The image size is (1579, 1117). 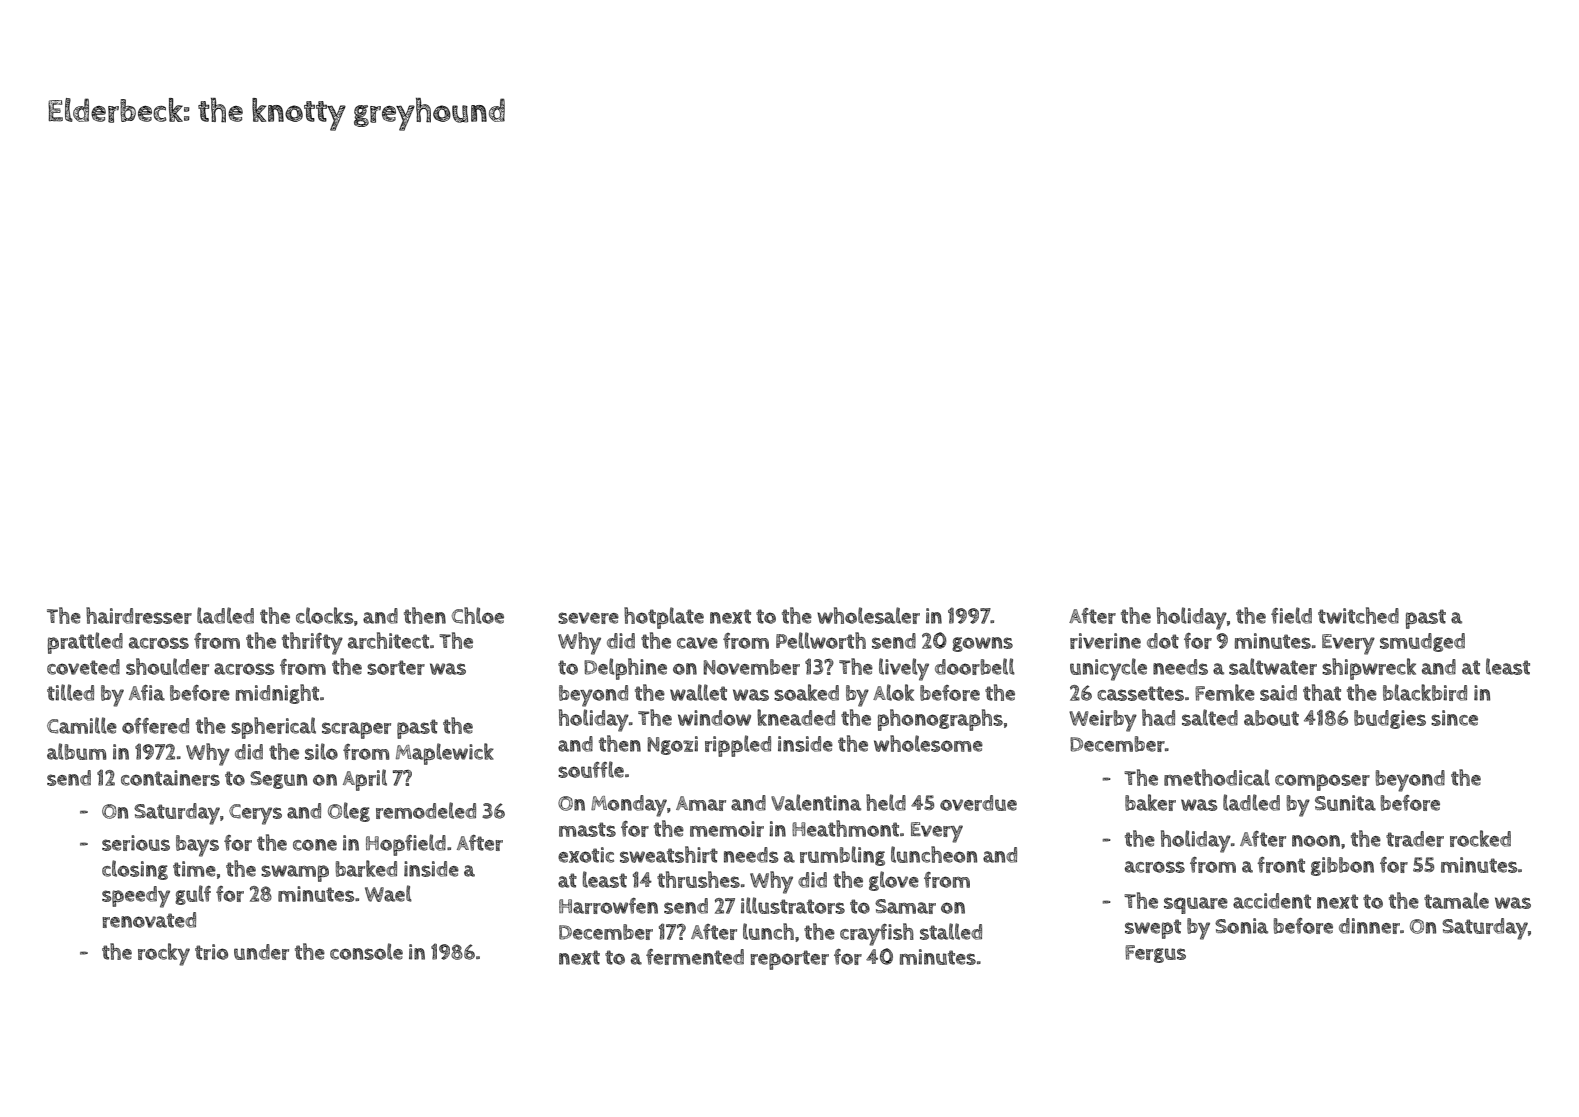 I want to click on under, so click(x=261, y=952).
